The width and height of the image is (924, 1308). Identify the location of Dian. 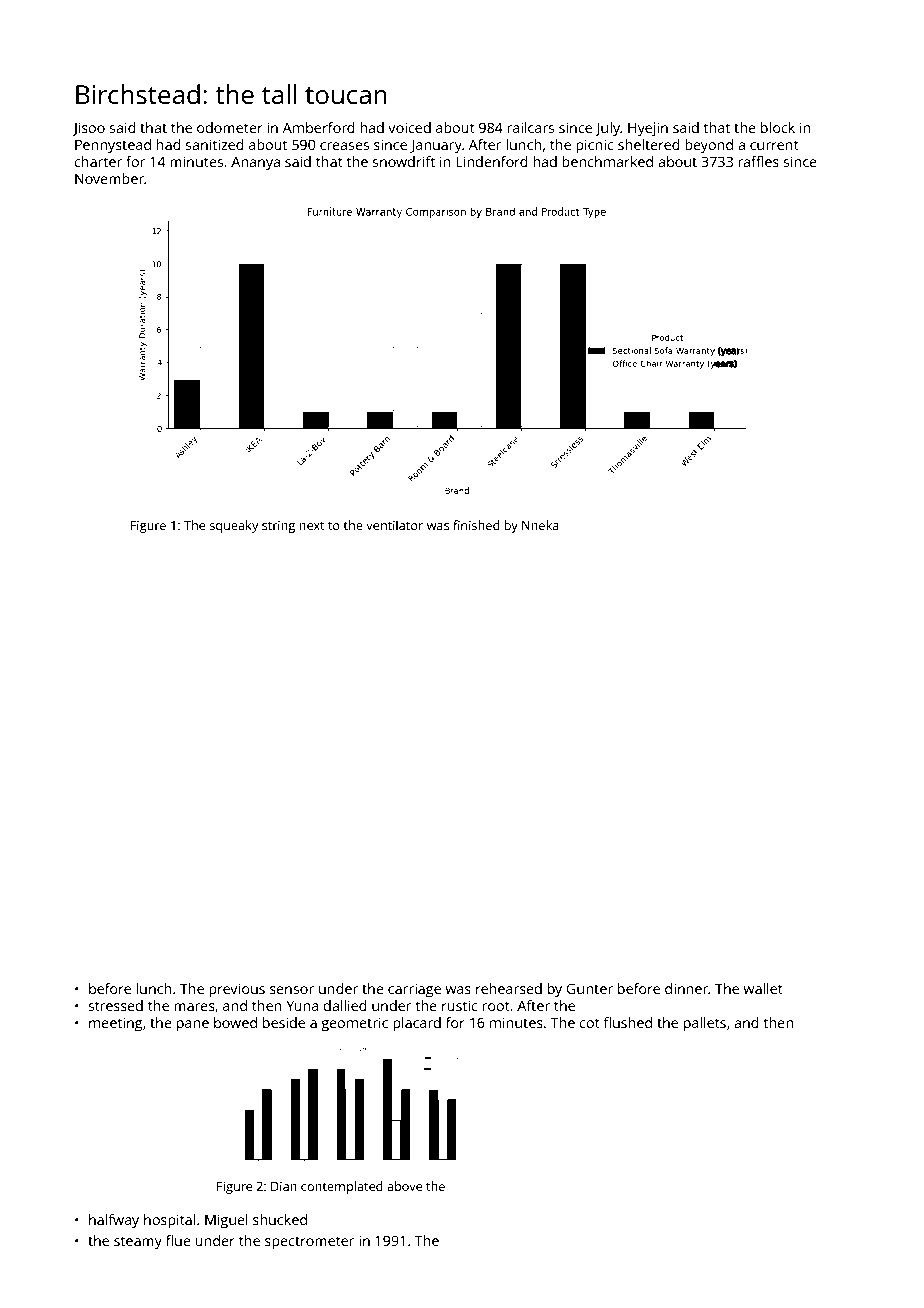
(284, 1186).
